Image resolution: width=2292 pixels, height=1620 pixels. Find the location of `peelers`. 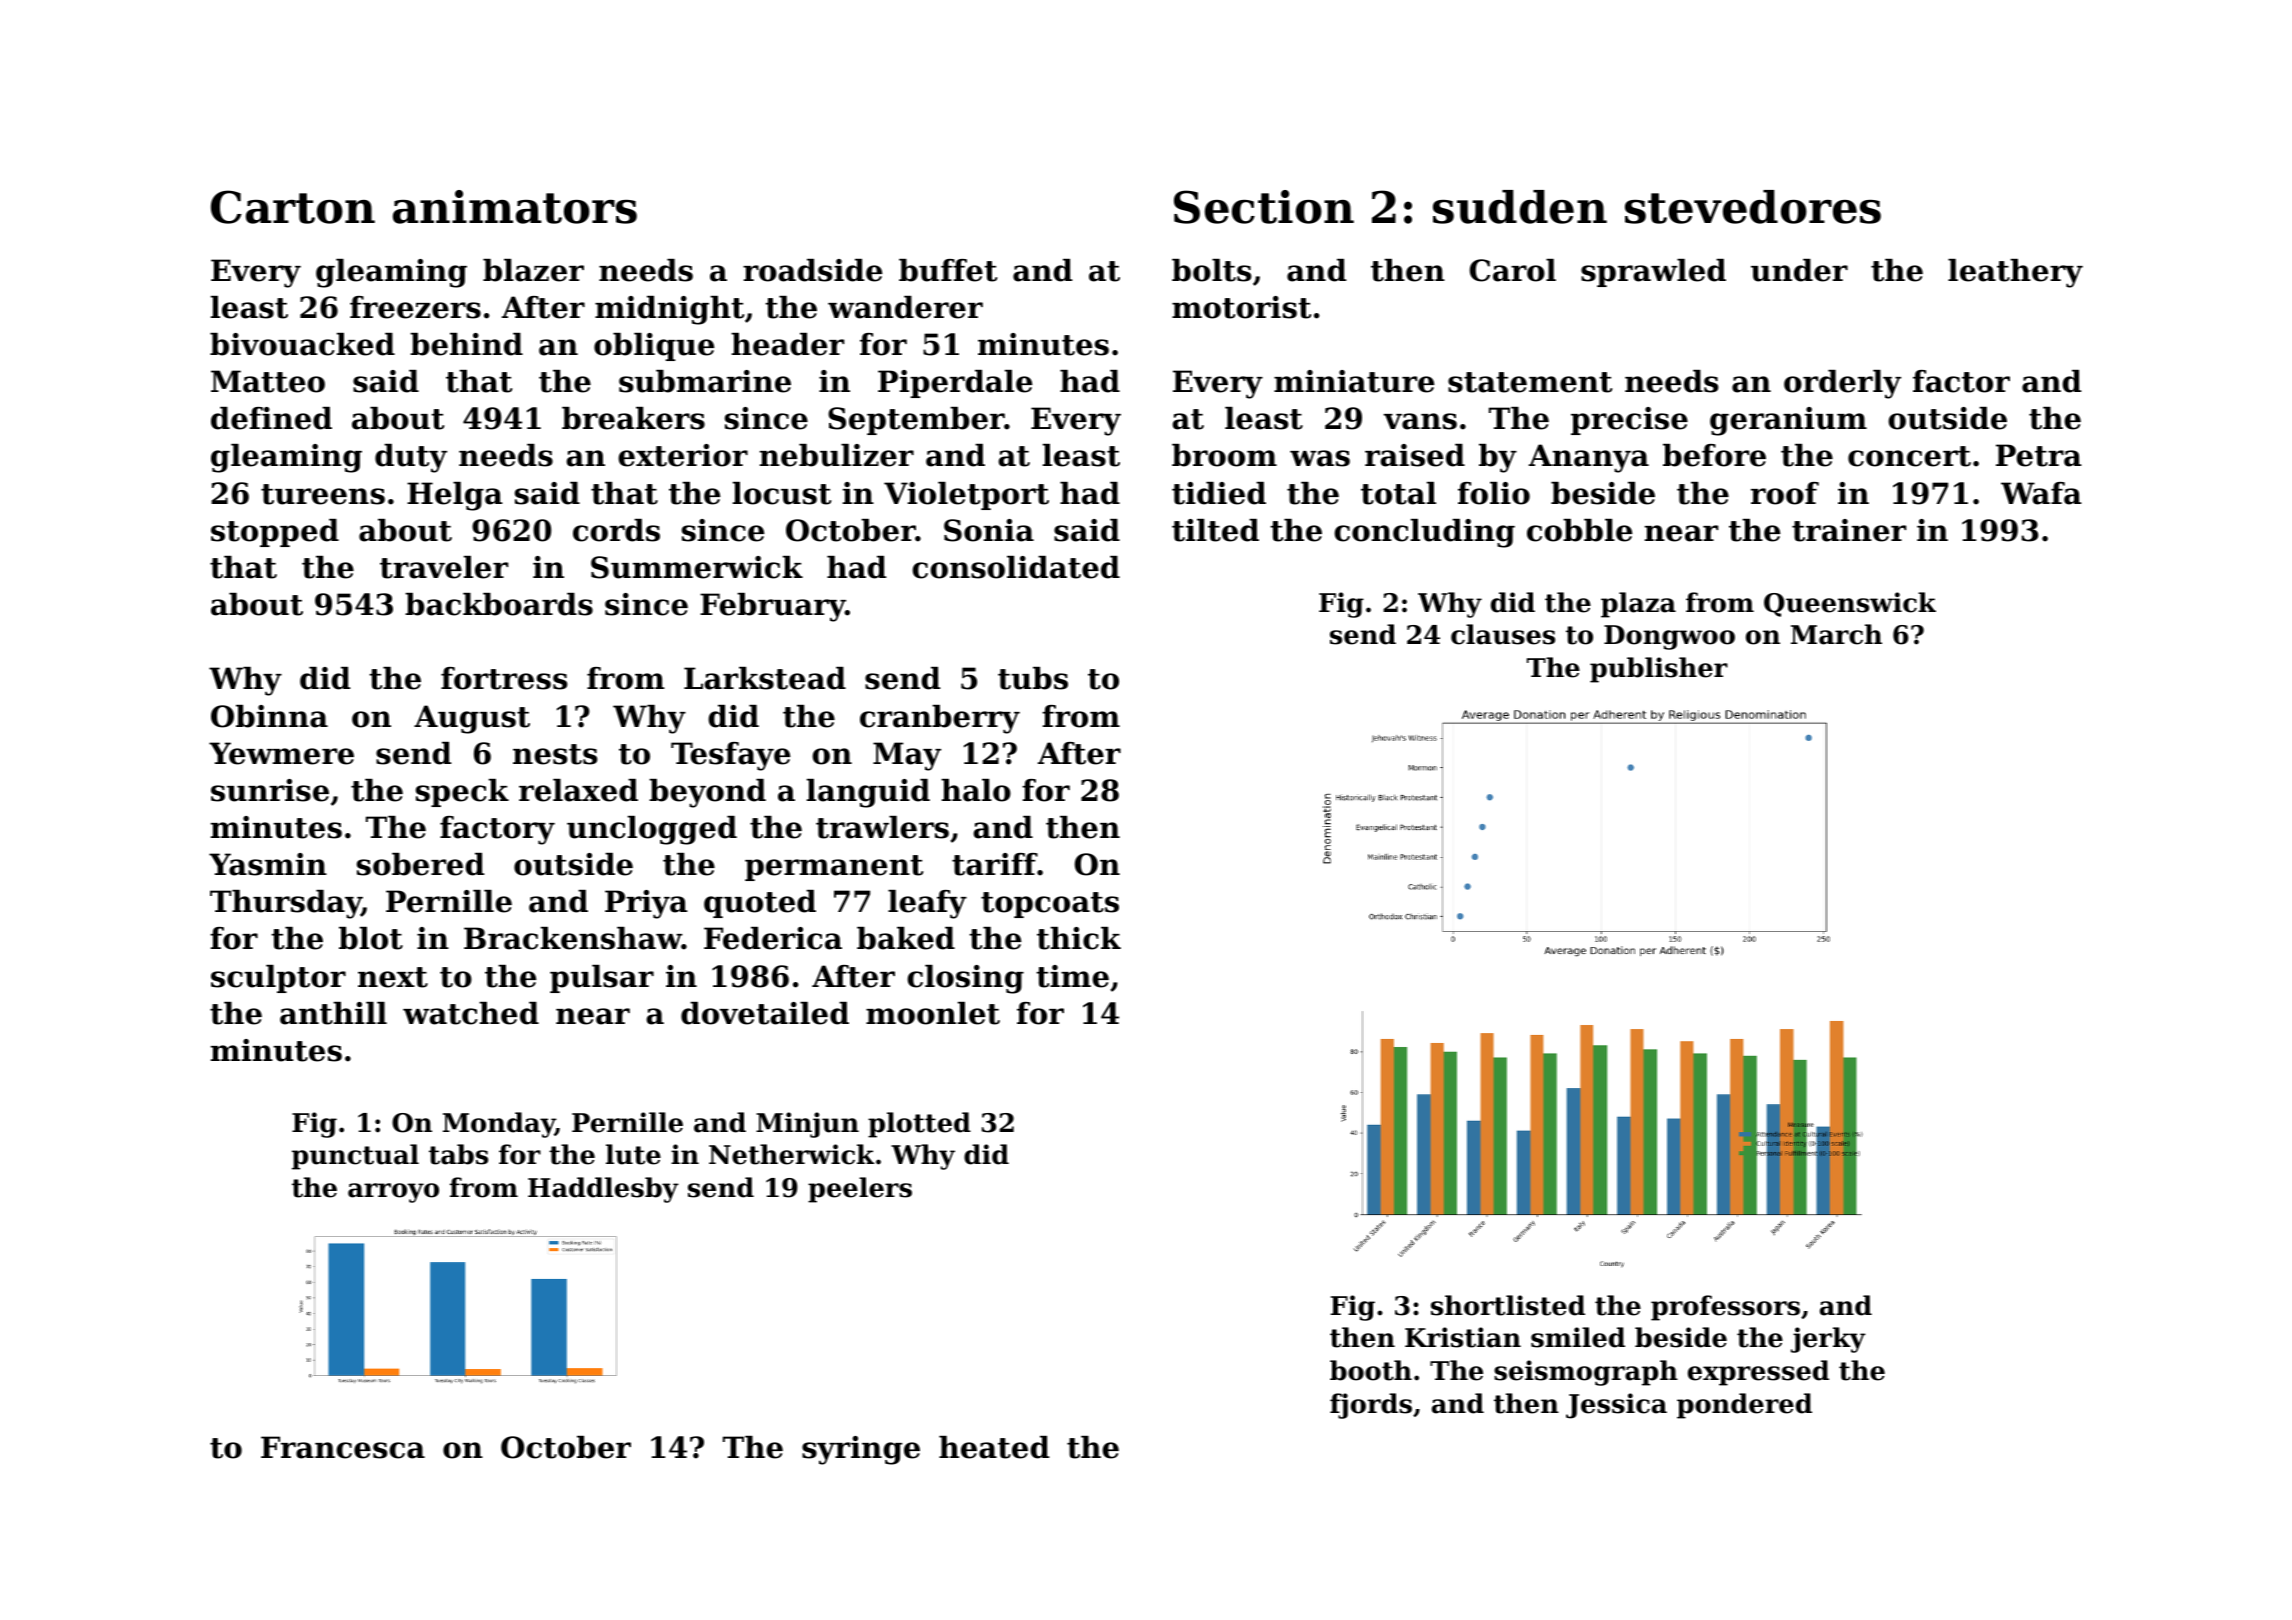

peelers is located at coordinates (860, 1190).
